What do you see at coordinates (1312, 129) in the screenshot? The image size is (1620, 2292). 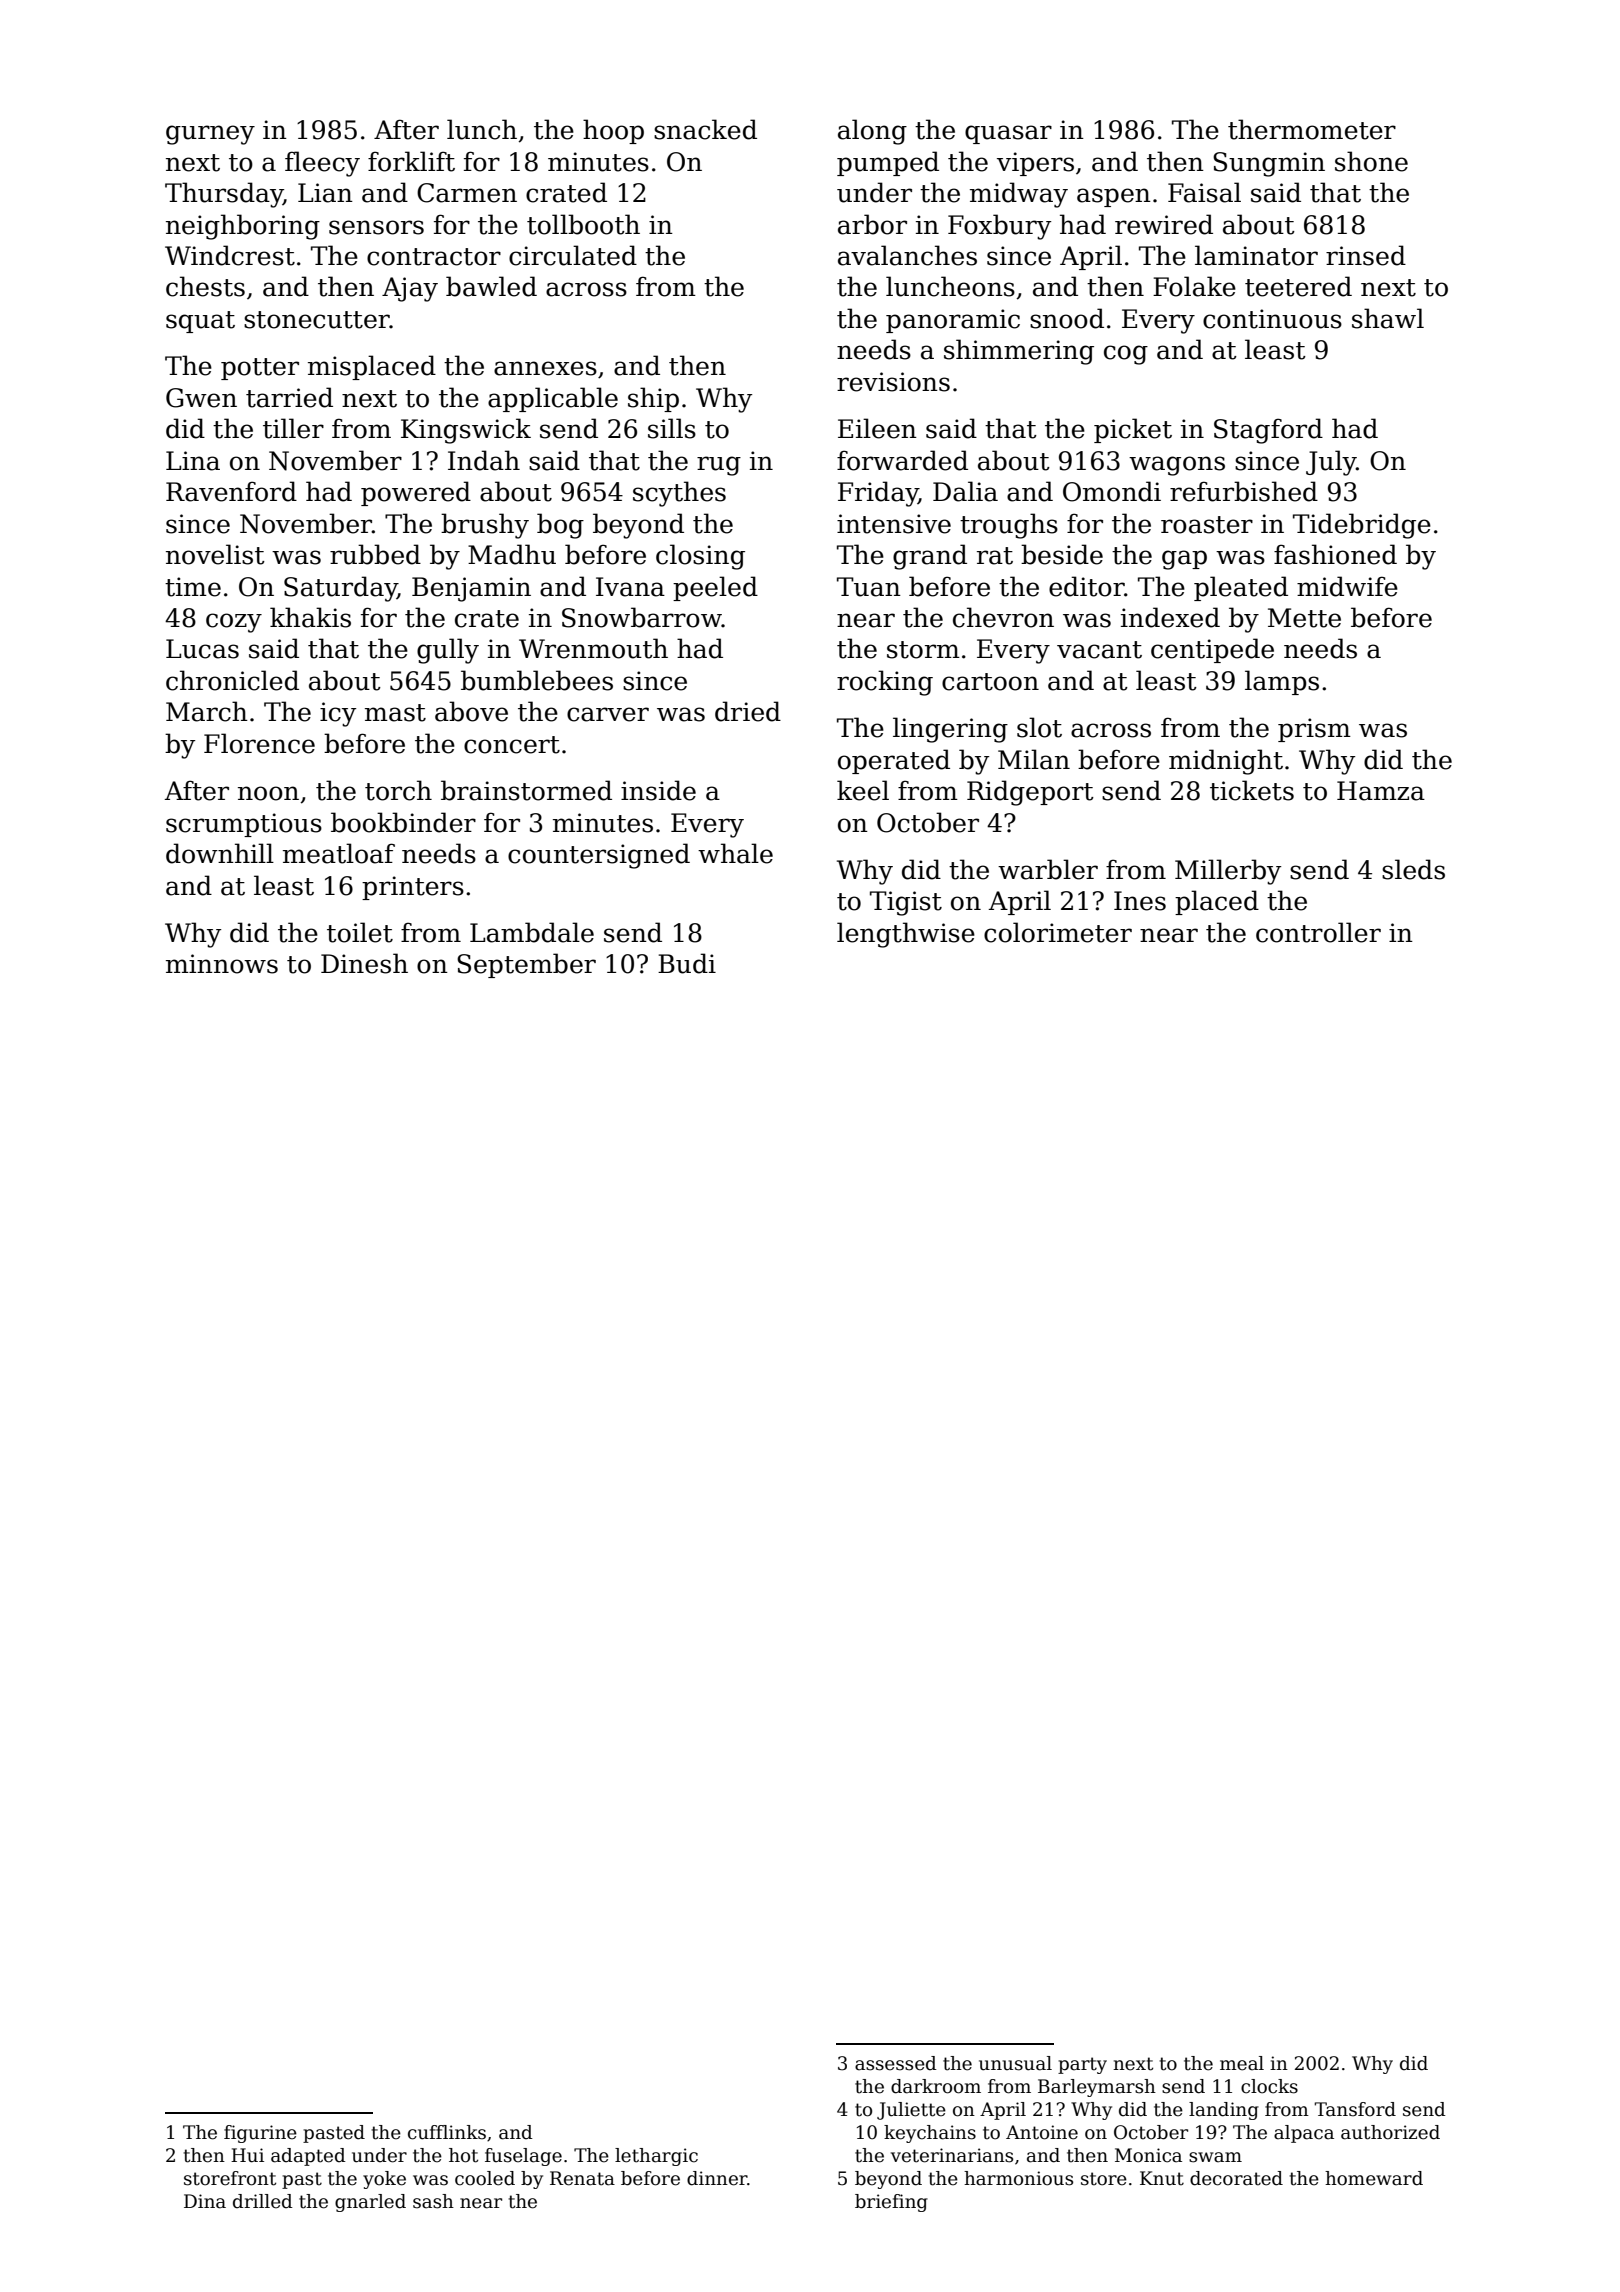 I see `thermometer` at bounding box center [1312, 129].
